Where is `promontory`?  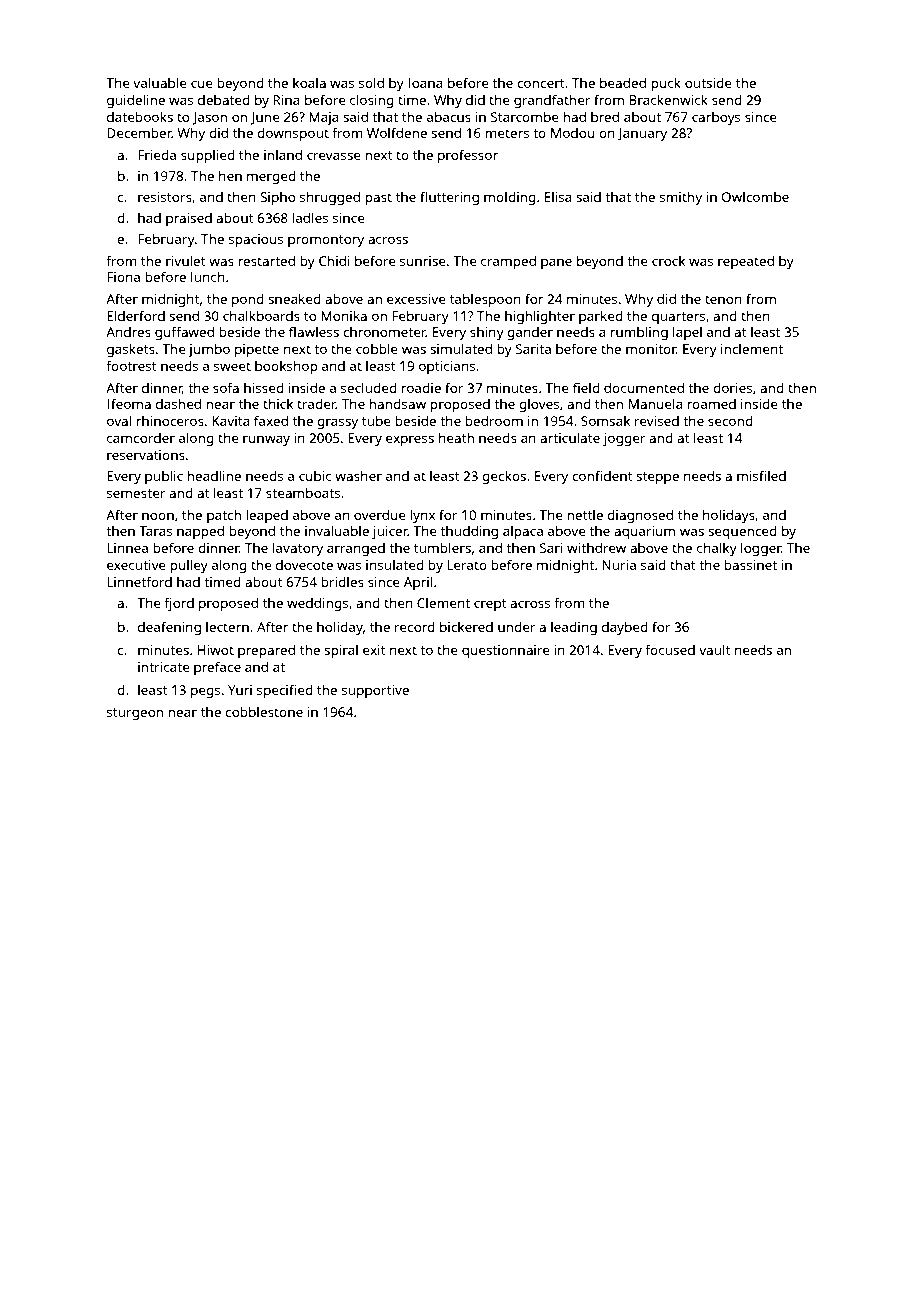 promontory is located at coordinates (326, 241).
